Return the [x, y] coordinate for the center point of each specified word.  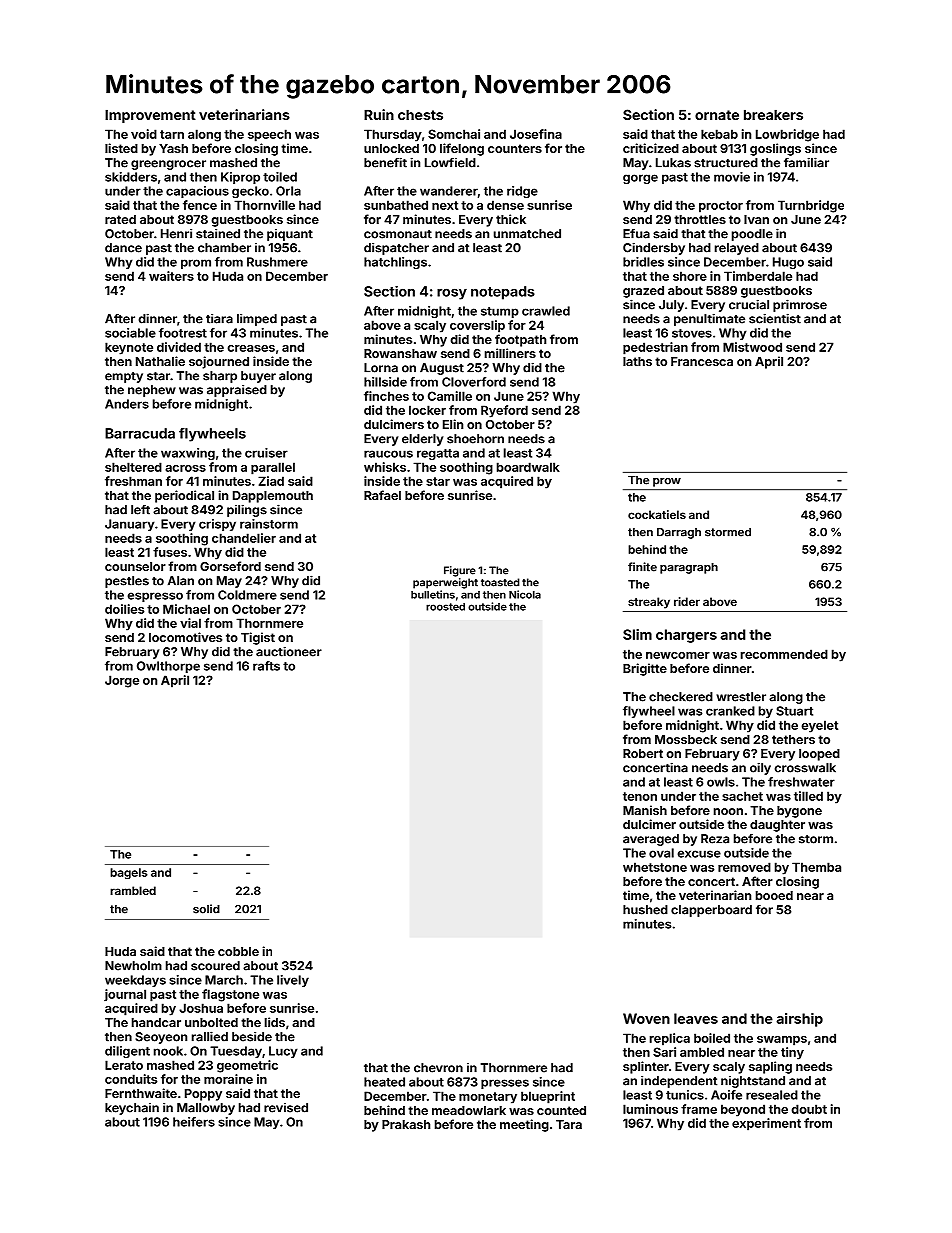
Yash [173, 148]
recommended [784, 654]
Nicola [525, 594]
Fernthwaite [141, 1093]
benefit [385, 162]
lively [293, 981]
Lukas [673, 163]
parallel [273, 468]
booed [774, 895]
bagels [129, 873]
